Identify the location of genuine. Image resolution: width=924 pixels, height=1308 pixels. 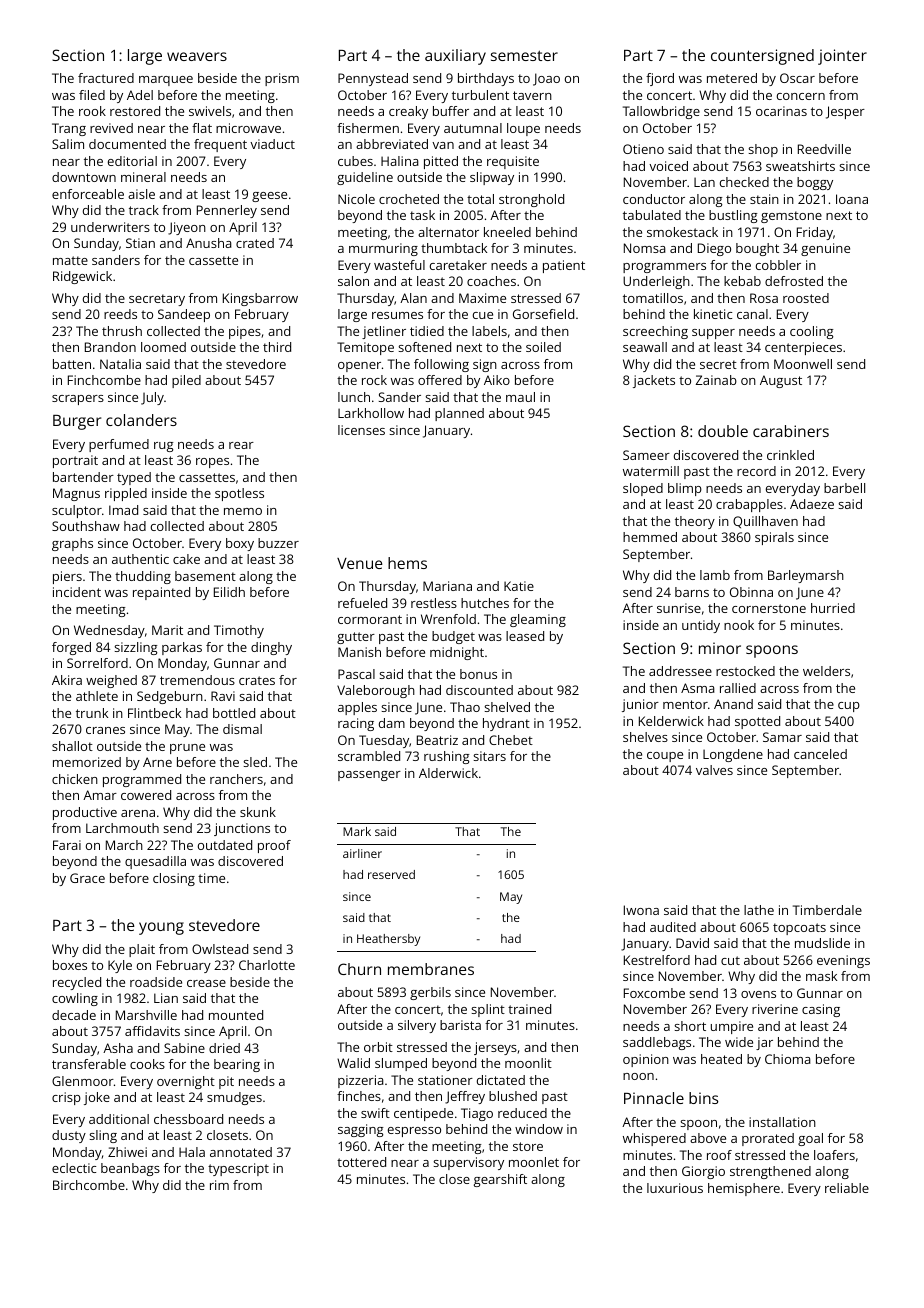
(825, 249).
